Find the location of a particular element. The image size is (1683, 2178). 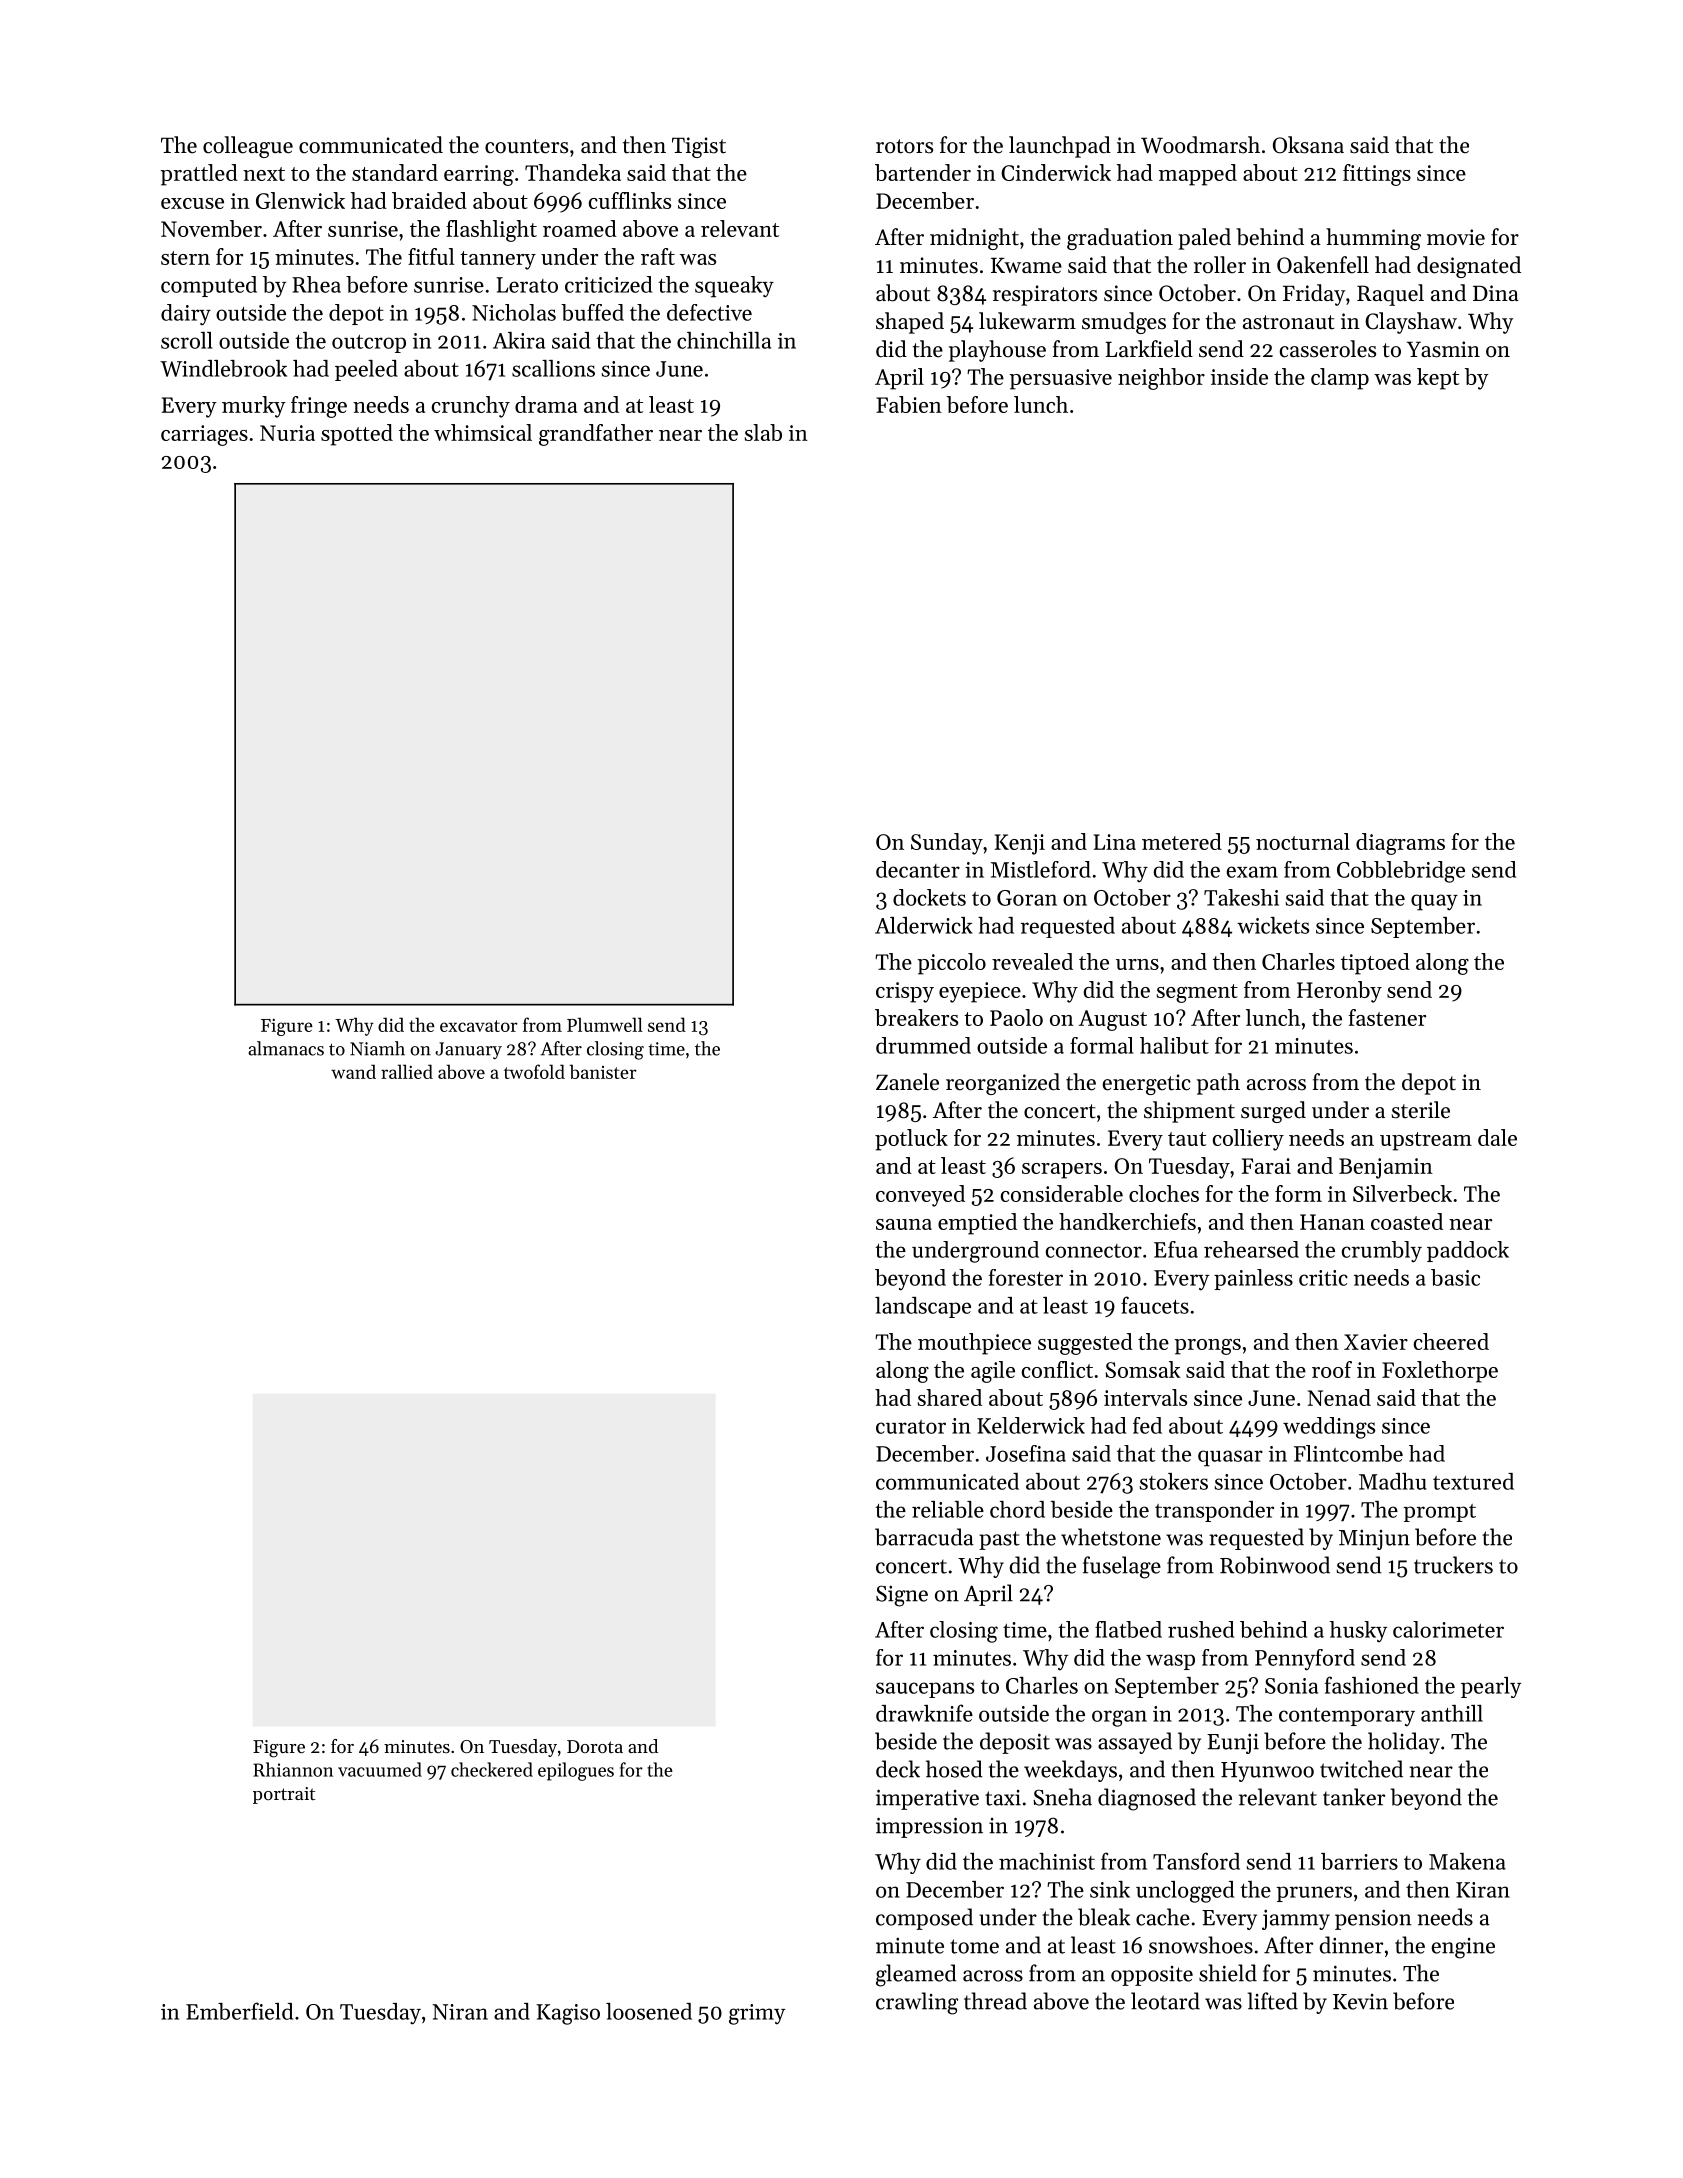

Sunday is located at coordinates (947, 844).
